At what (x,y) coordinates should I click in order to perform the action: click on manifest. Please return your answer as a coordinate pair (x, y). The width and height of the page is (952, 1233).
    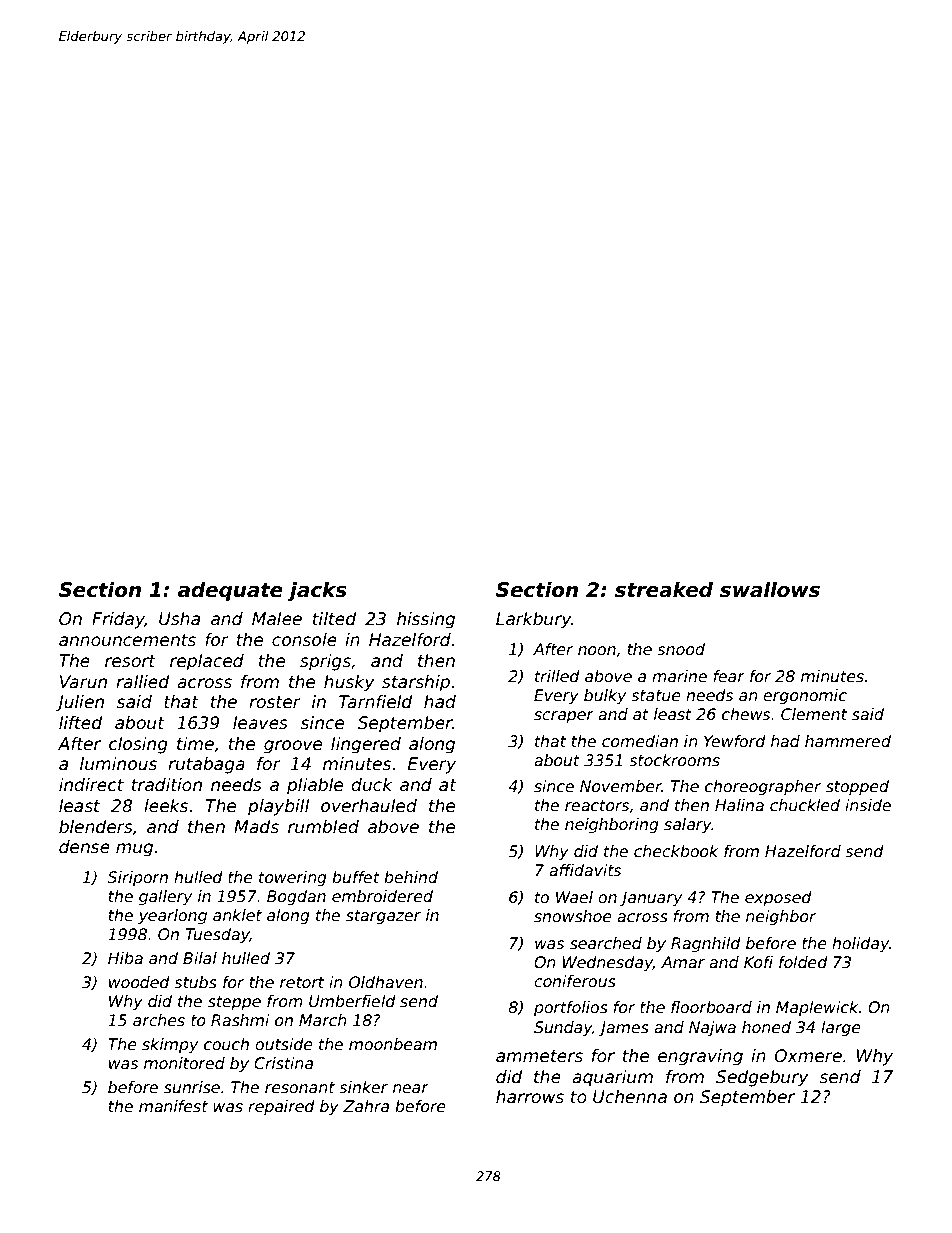
    Looking at the image, I should click on (173, 1106).
